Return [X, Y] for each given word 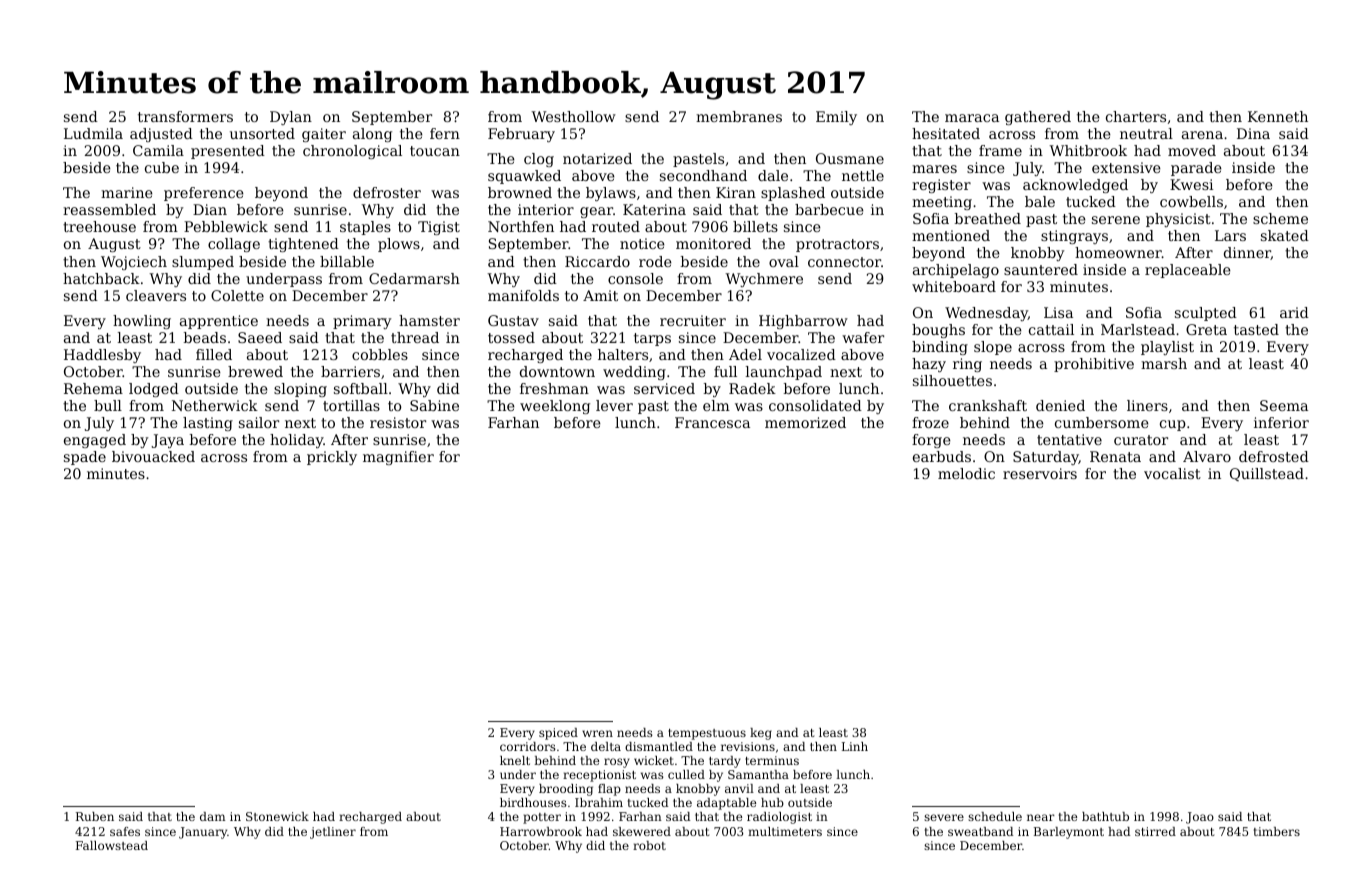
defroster [387, 192]
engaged [95, 441]
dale [773, 175]
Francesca [712, 422]
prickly [332, 458]
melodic [966, 473]
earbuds [942, 456]
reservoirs [1040, 473]
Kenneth [1278, 116]
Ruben [95, 816]
